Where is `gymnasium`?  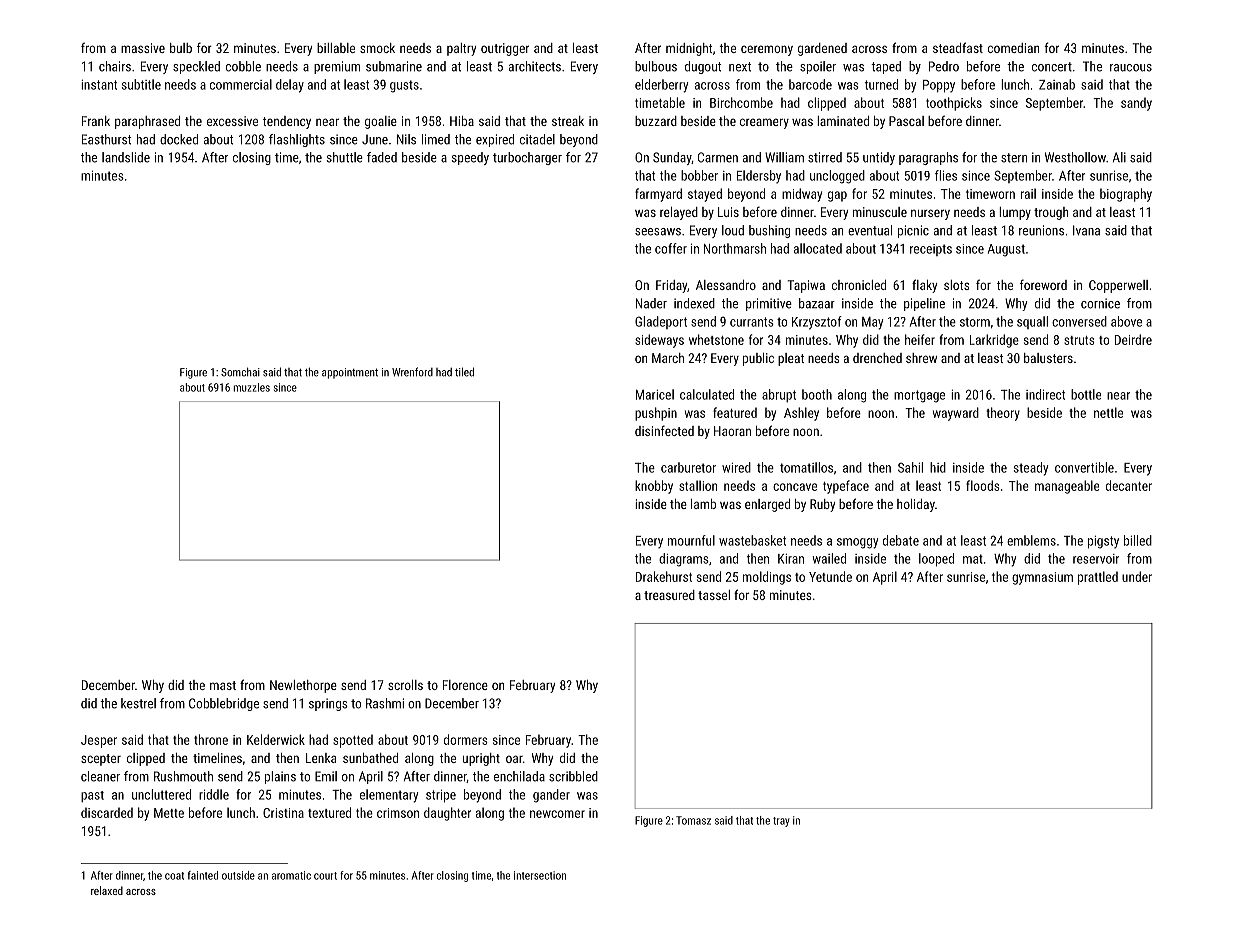 gymnasium is located at coordinates (1042, 578).
